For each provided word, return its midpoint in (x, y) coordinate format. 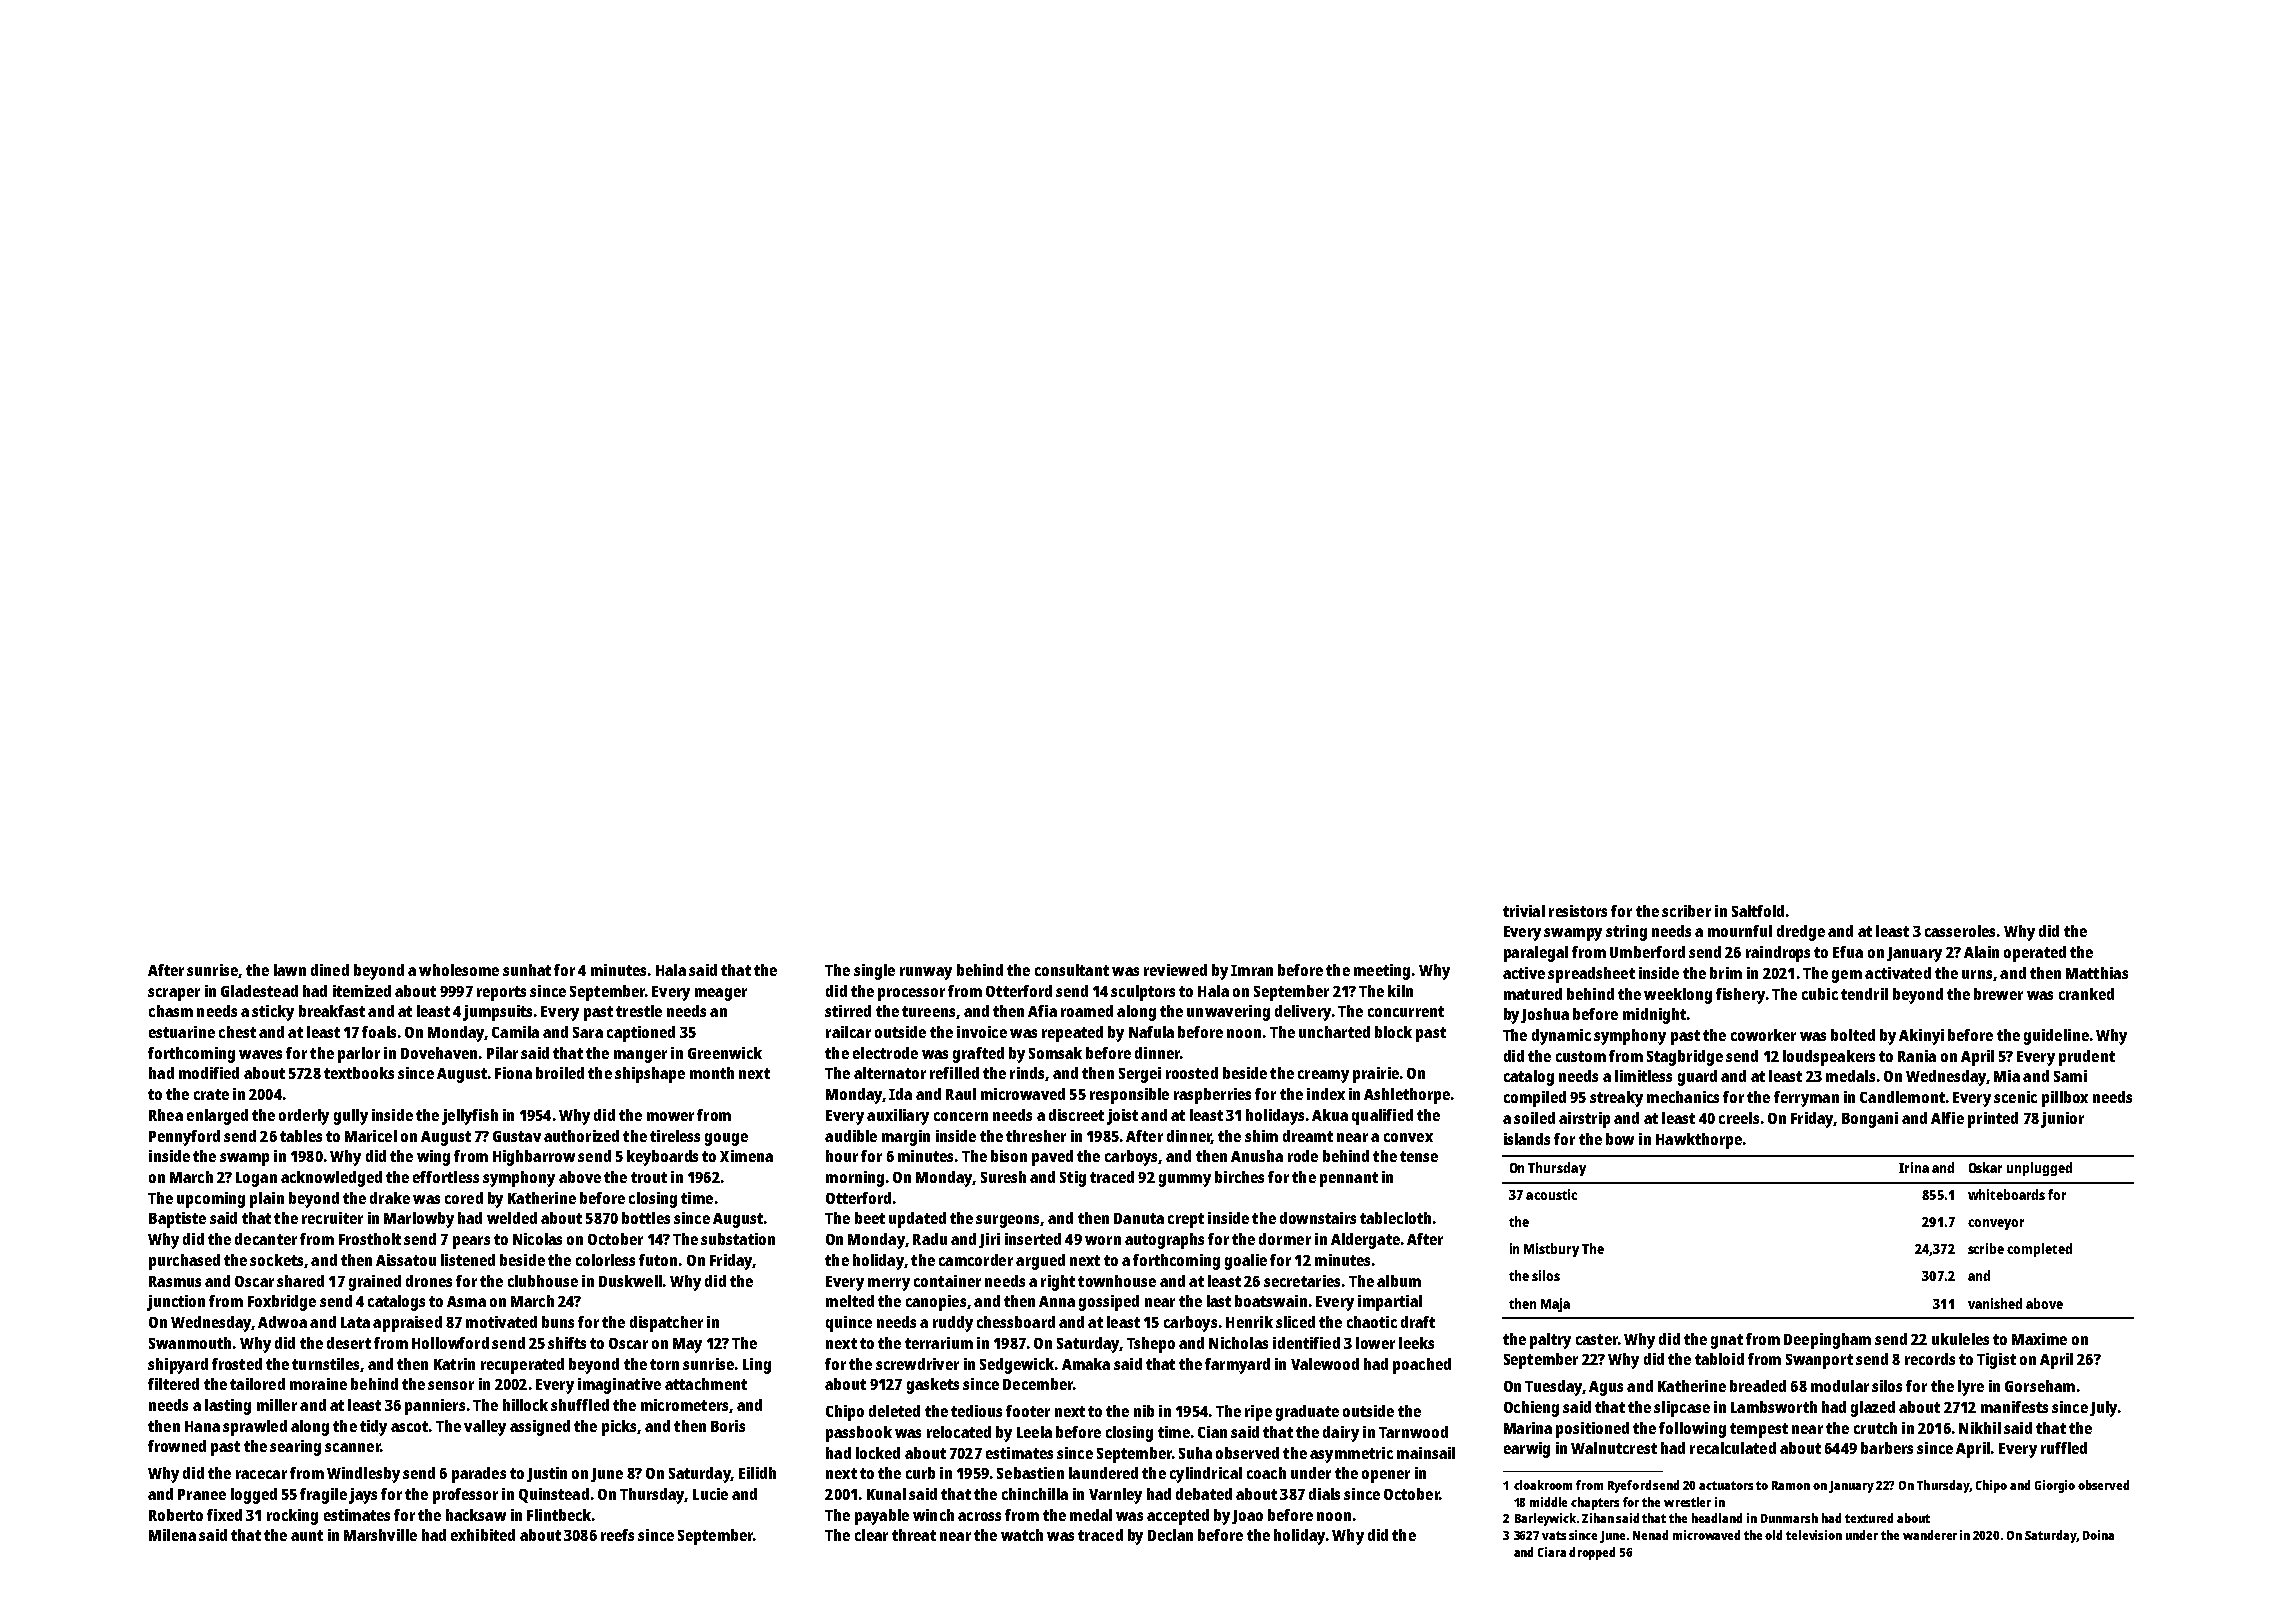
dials (1324, 1494)
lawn (290, 970)
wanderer (1930, 1535)
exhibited (483, 1535)
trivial (1524, 911)
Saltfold (1758, 911)
